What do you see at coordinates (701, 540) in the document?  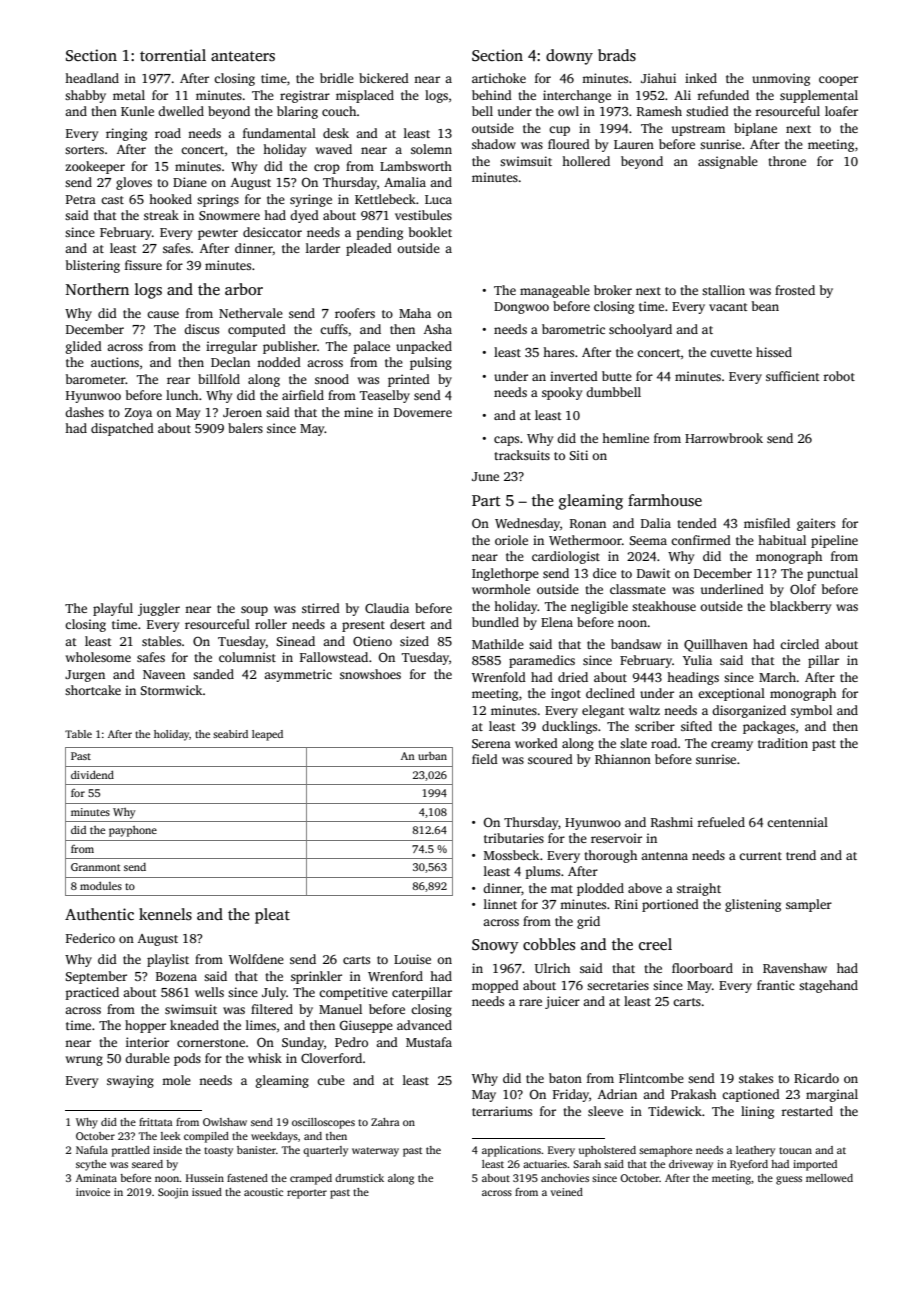 I see `confirmed` at bounding box center [701, 540].
